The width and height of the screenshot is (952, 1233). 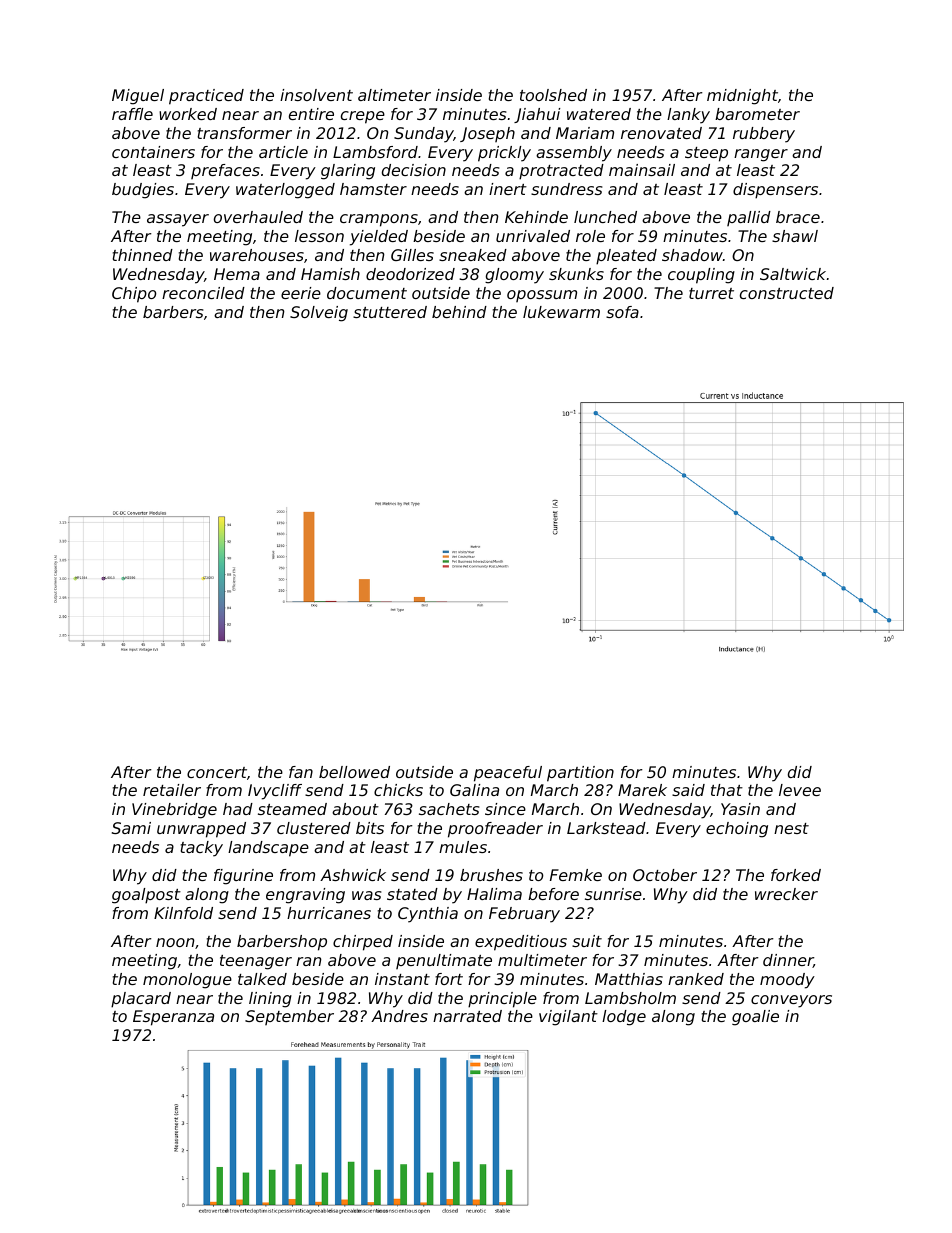 What do you see at coordinates (536, 217) in the screenshot?
I see `Kehinde` at bounding box center [536, 217].
